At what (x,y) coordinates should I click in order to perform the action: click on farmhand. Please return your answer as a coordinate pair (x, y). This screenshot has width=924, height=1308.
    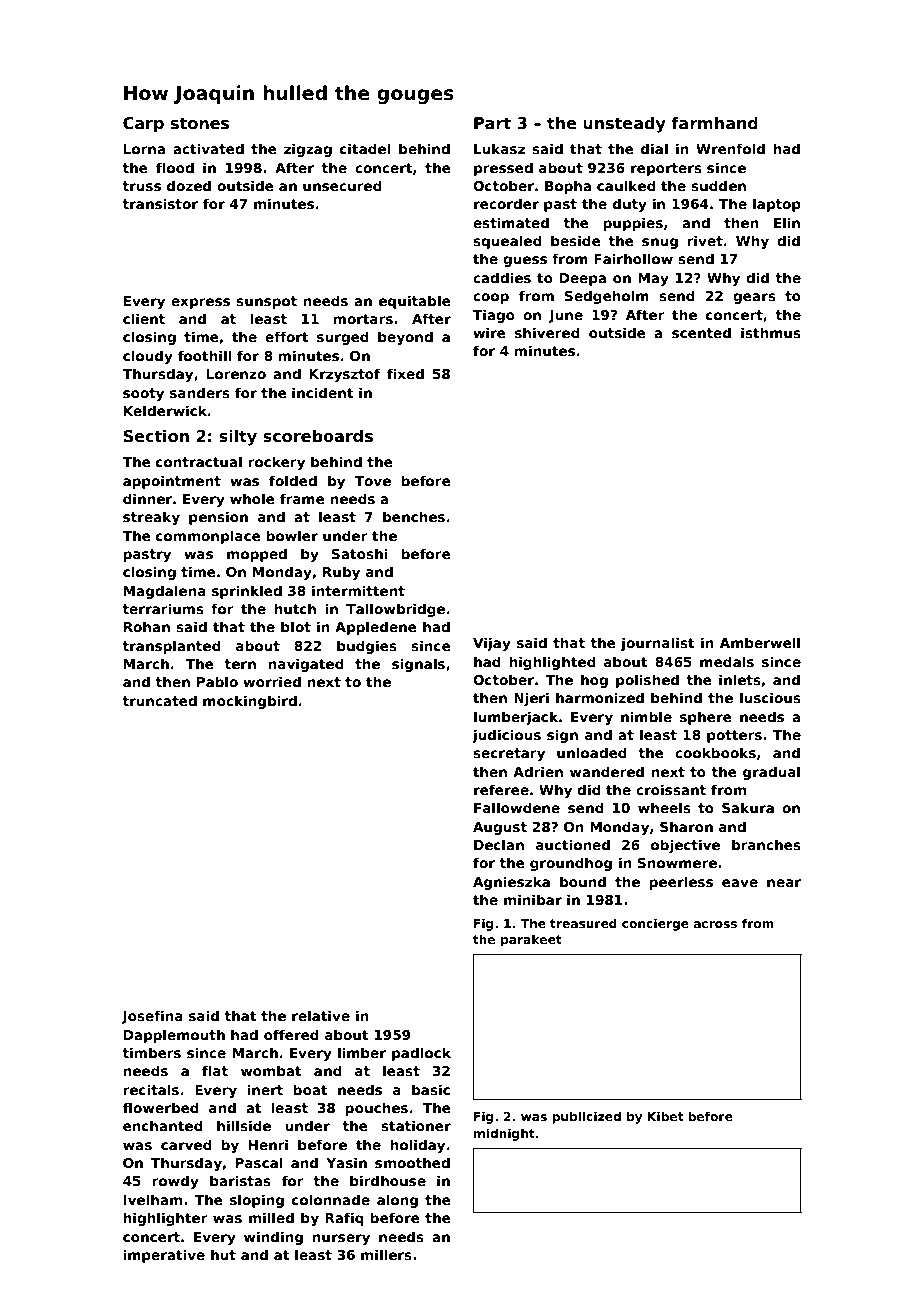
    Looking at the image, I should click on (714, 122).
